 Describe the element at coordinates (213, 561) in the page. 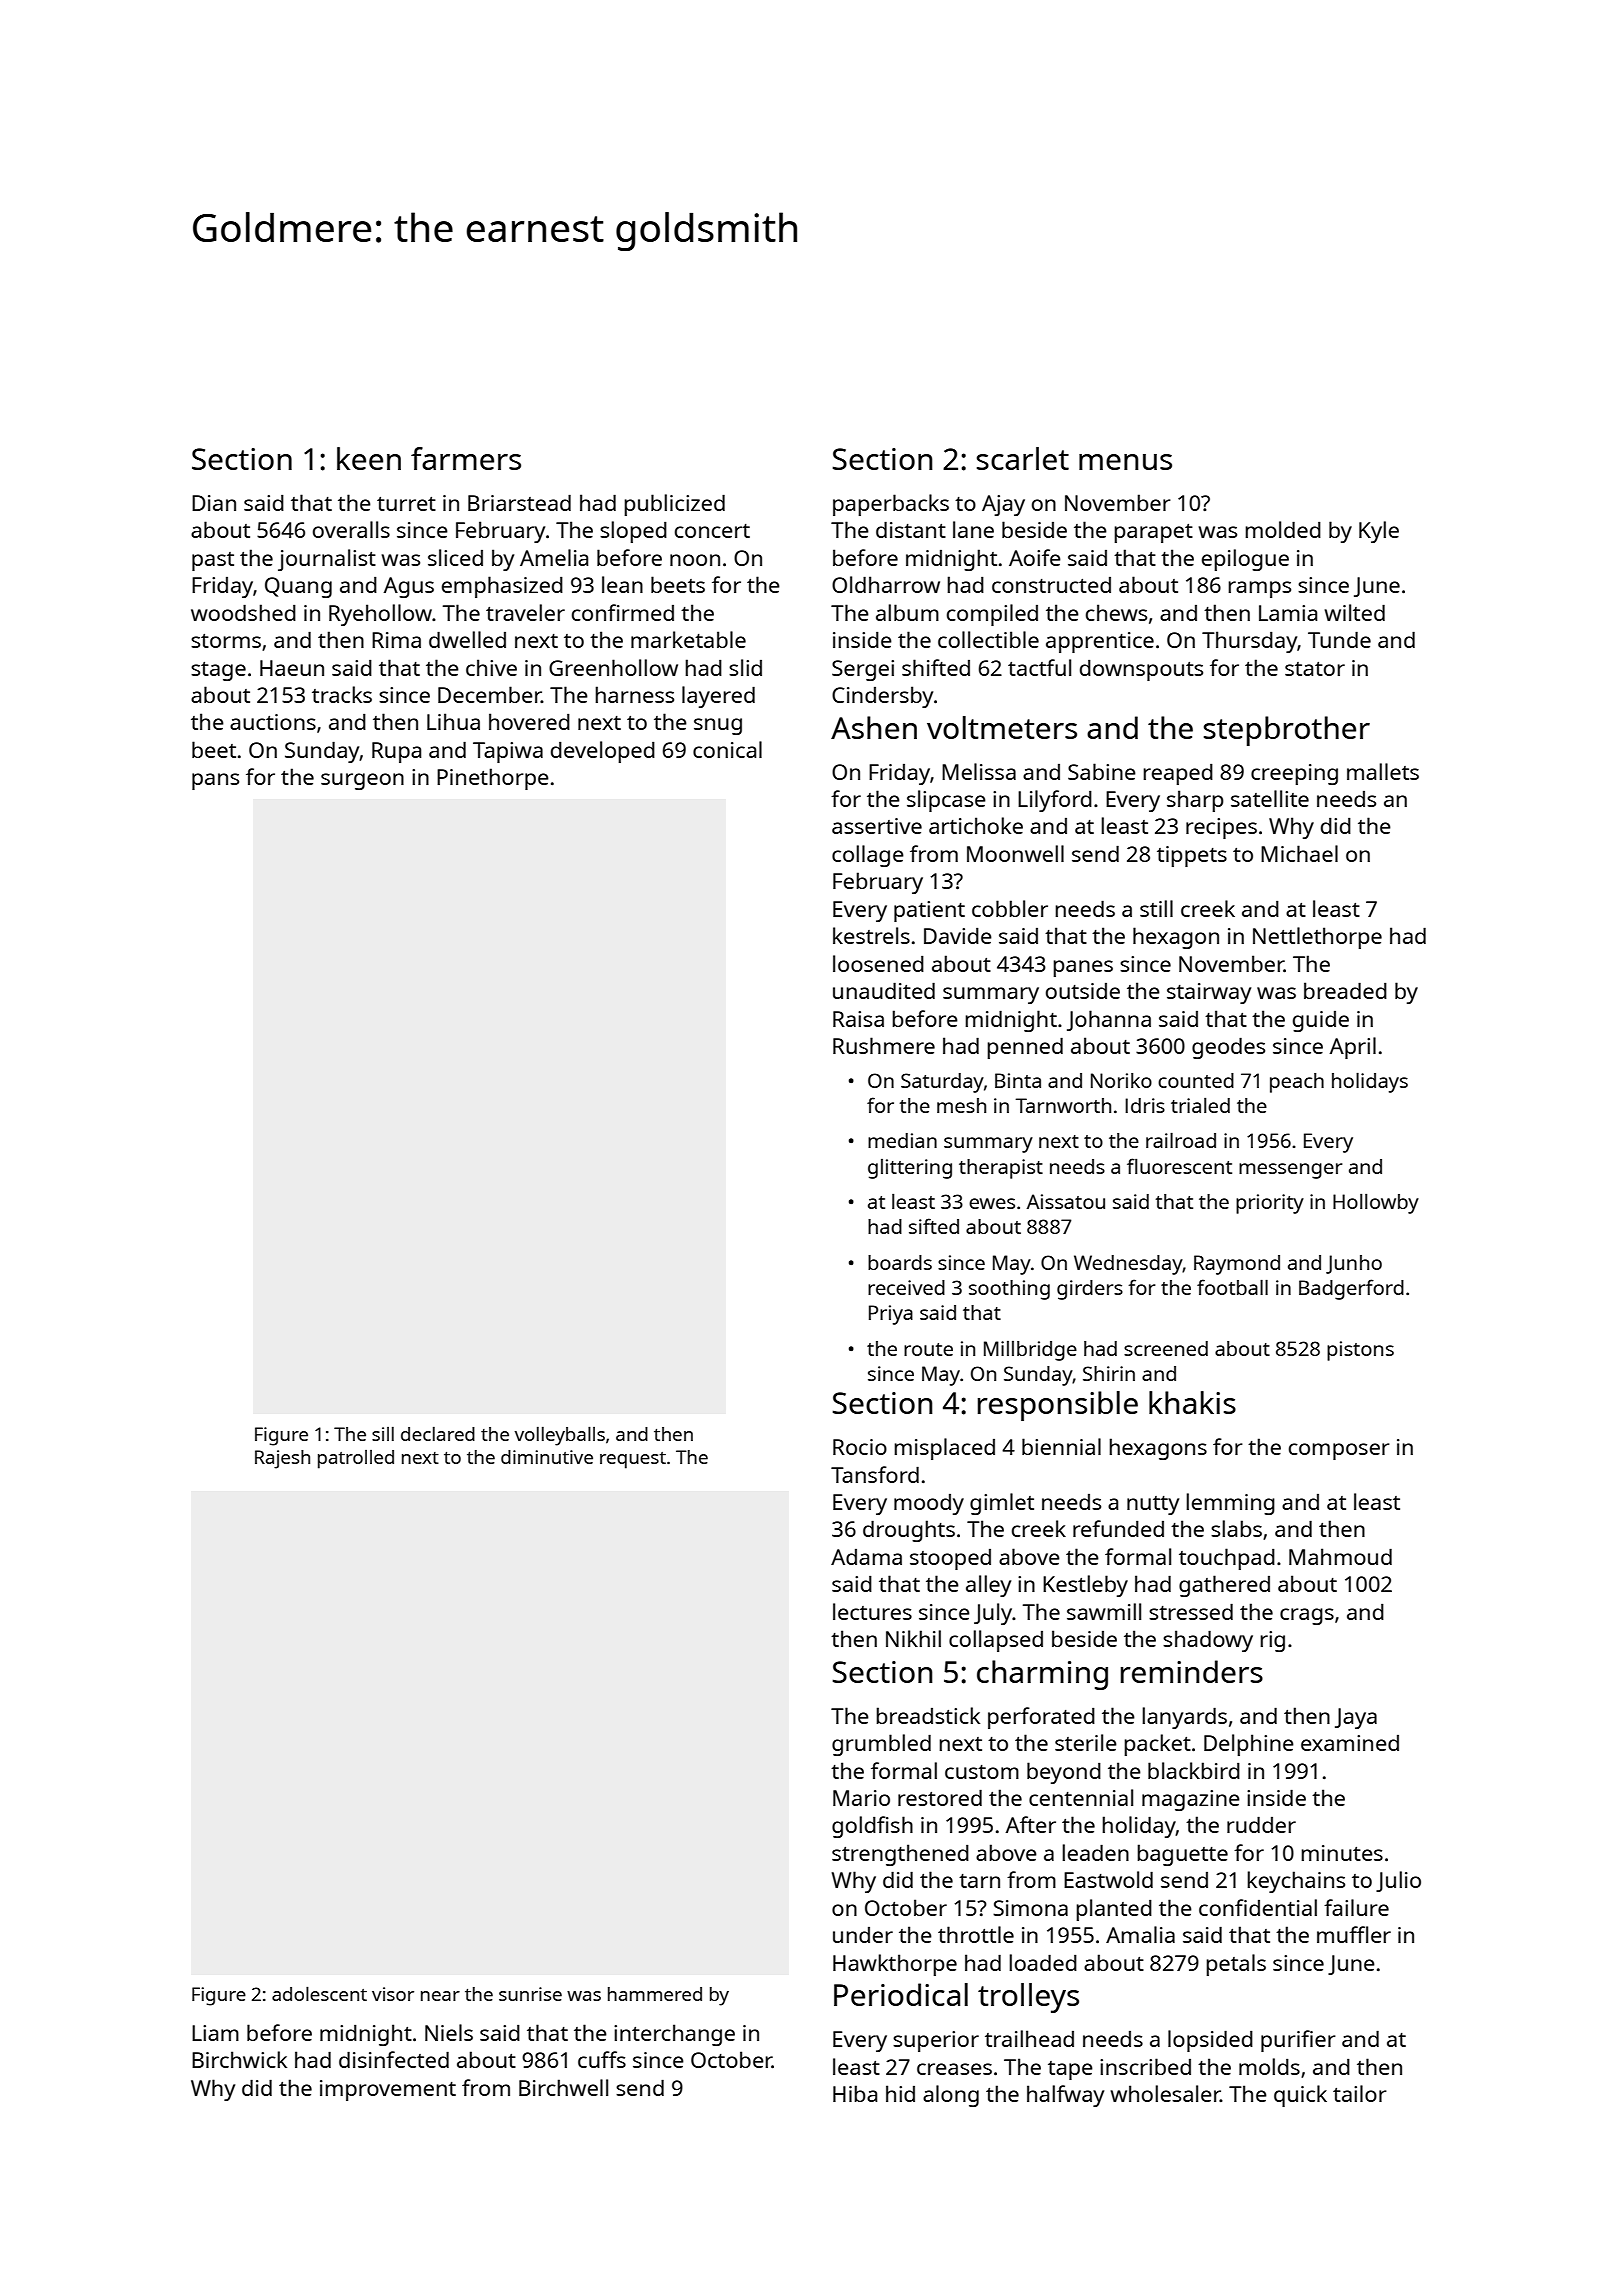

I see `past` at that location.
